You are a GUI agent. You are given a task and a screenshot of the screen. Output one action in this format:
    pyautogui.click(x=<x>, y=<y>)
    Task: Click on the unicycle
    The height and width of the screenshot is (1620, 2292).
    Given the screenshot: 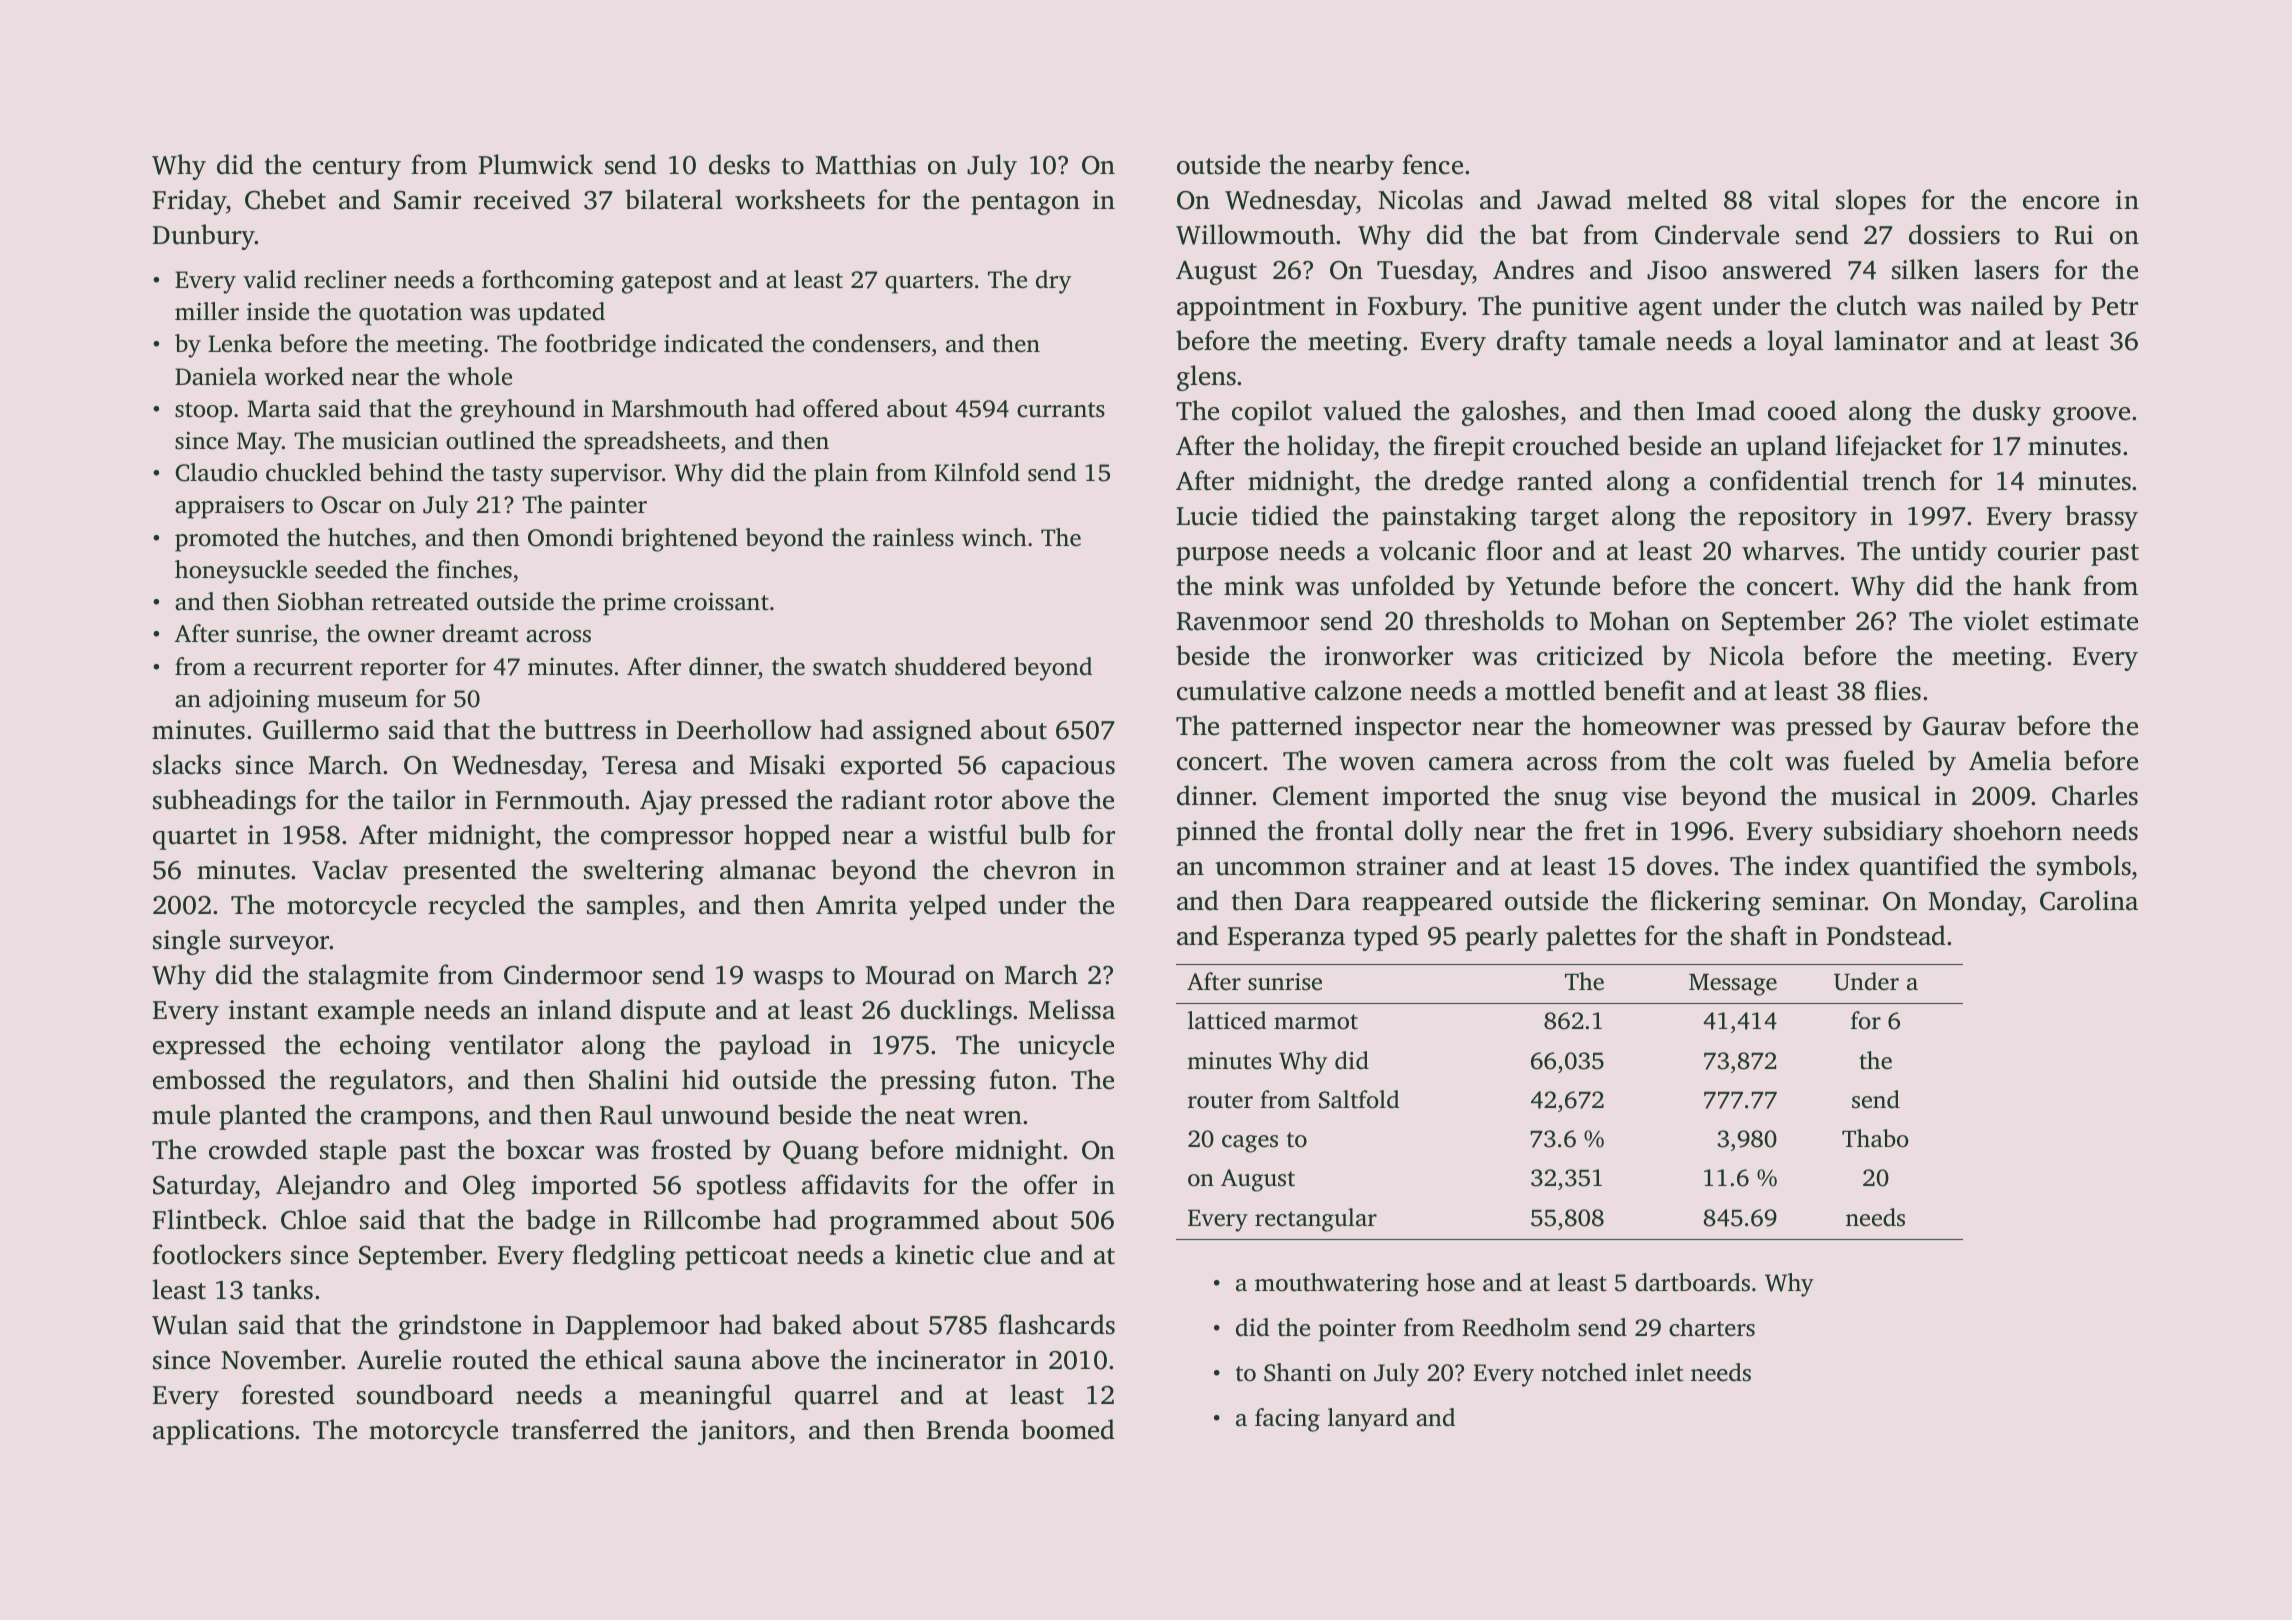 What is the action you would take?
    pyautogui.click(x=1066, y=1047)
